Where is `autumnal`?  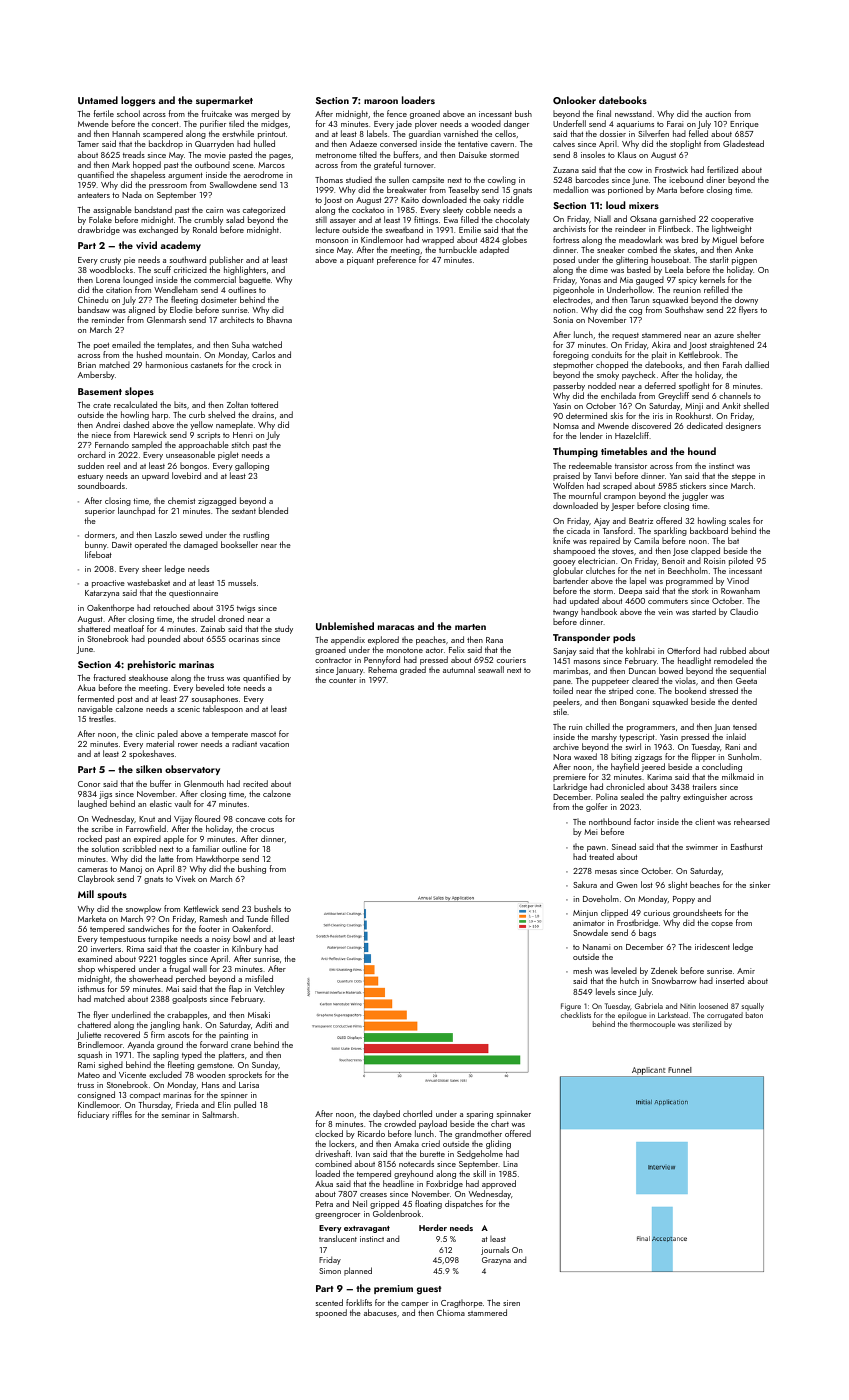
autumnal is located at coordinates (459, 669).
